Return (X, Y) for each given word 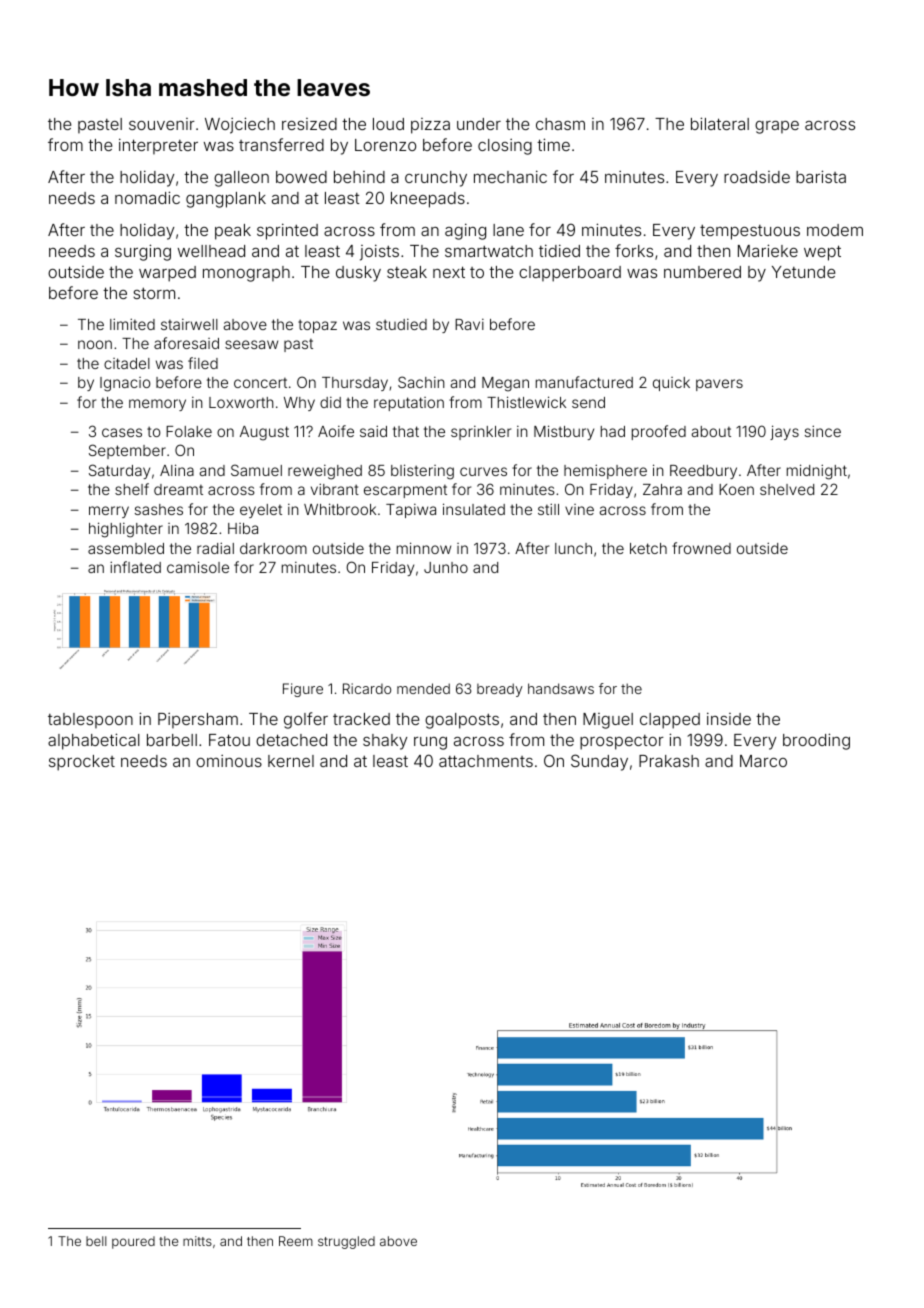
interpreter (158, 146)
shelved (787, 489)
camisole (198, 567)
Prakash (669, 761)
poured (133, 1242)
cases (122, 432)
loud (388, 124)
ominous (229, 761)
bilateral (720, 123)
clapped (670, 721)
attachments (486, 761)
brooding (816, 741)
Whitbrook (340, 509)
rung (430, 743)
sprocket (82, 763)
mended (423, 688)
